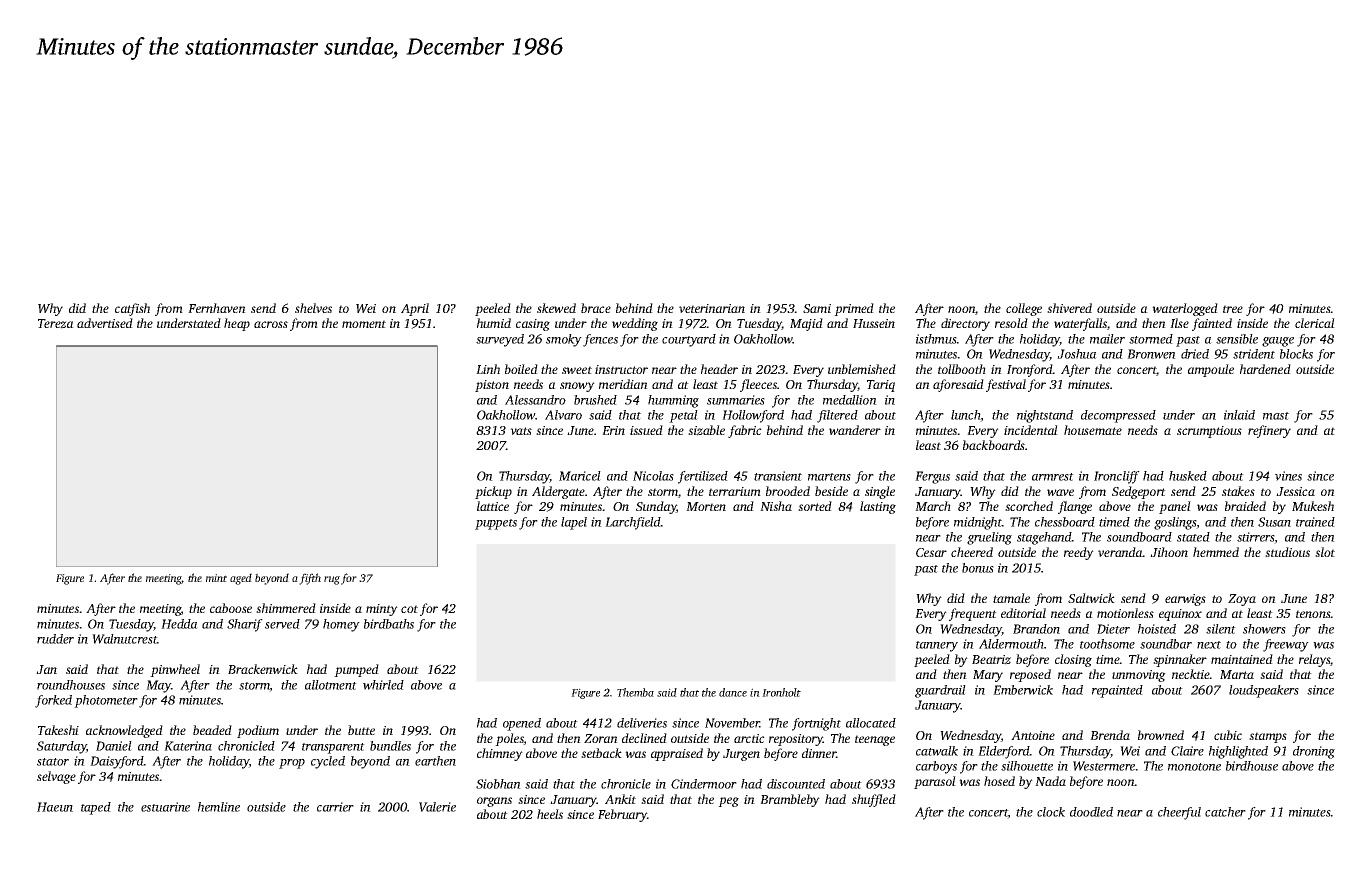 The height and width of the document is (887, 1372). What do you see at coordinates (1315, 323) in the document?
I see `clerical` at bounding box center [1315, 323].
